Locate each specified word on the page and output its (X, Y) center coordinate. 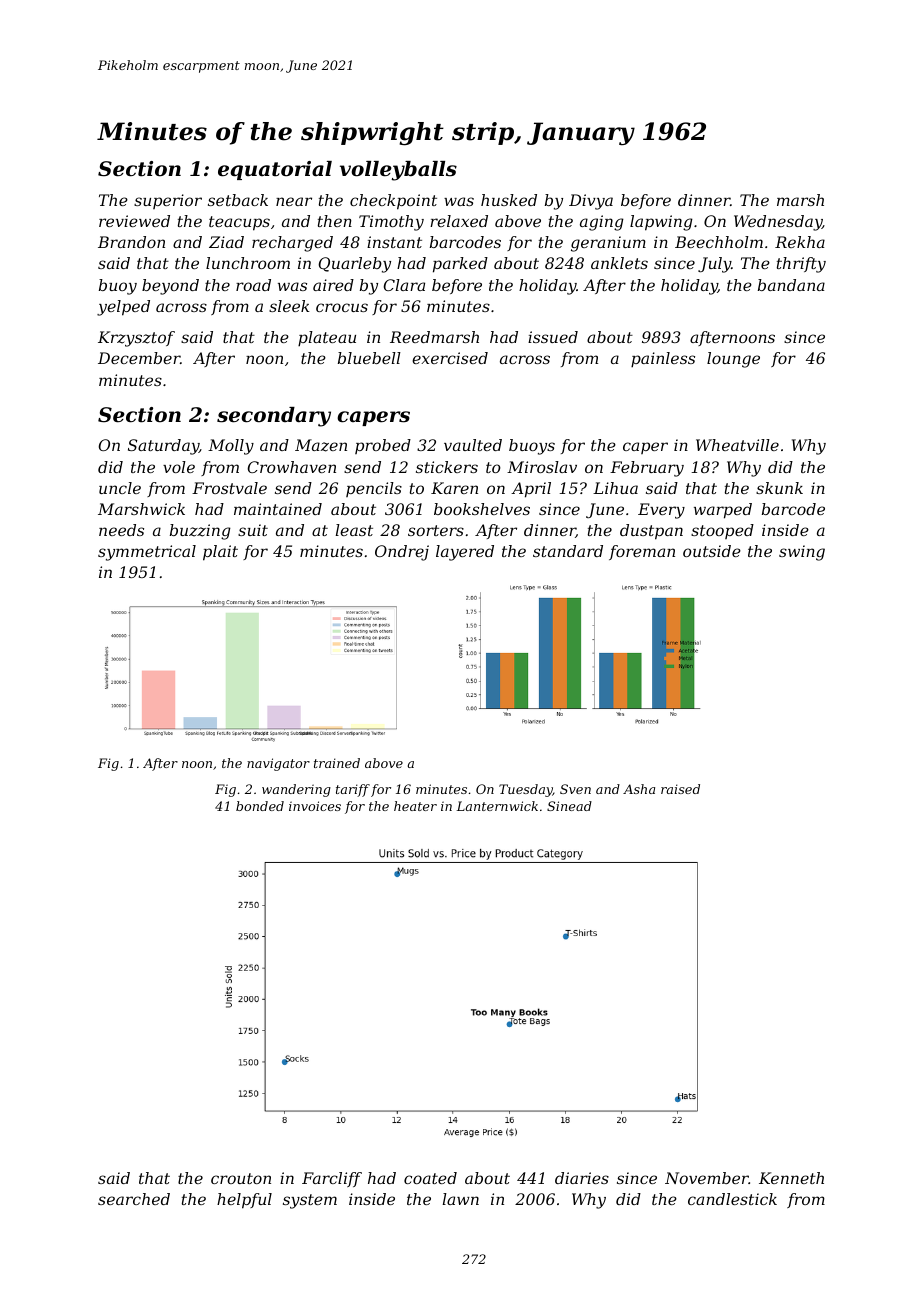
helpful (244, 1201)
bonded (260, 806)
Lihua (615, 488)
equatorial (275, 170)
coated (430, 1178)
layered (465, 553)
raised (680, 789)
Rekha (800, 242)
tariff (353, 790)
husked (509, 200)
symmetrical (147, 553)
